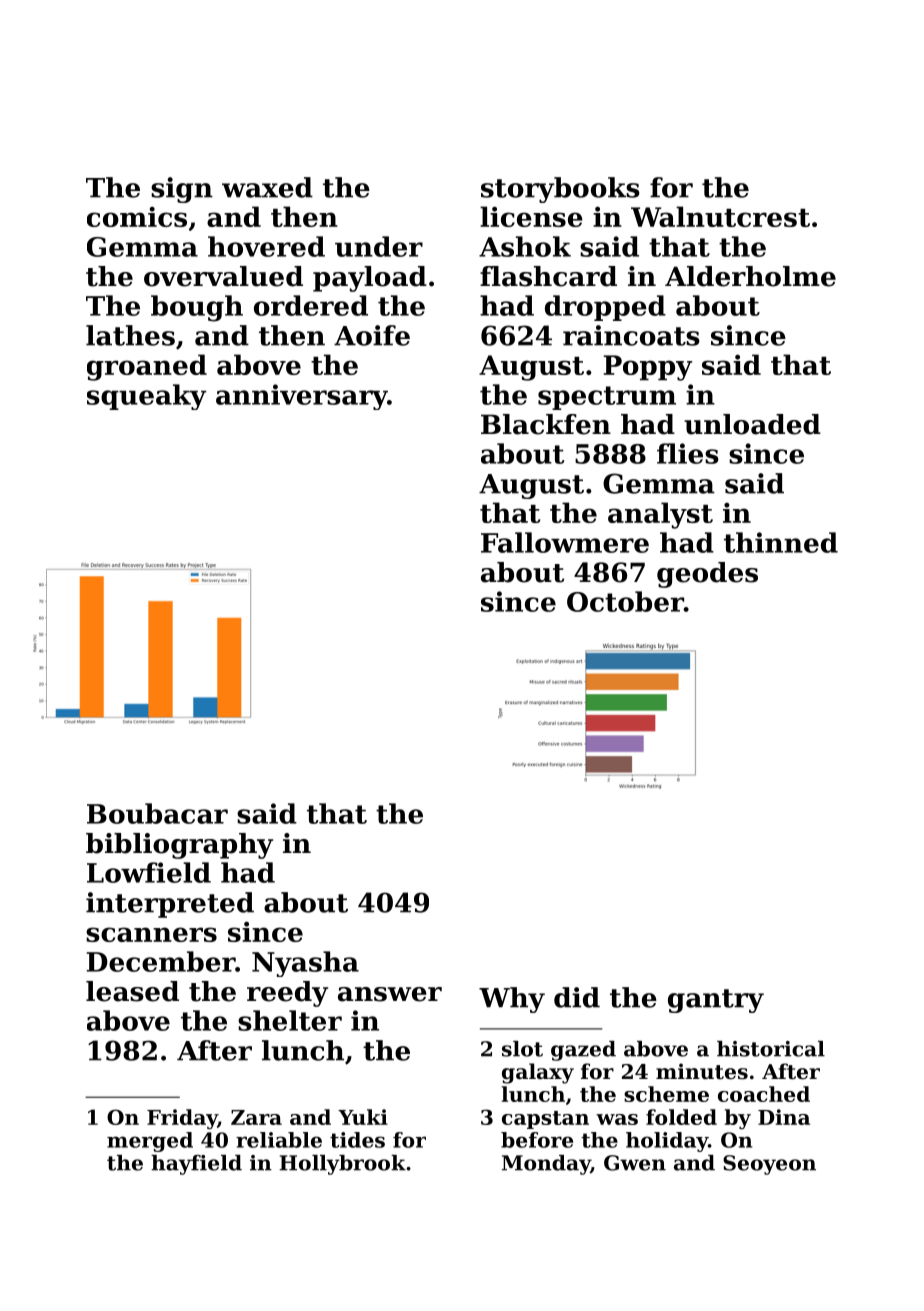  Describe the element at coordinates (548, 276) in the document. I see `flashcard` at that location.
